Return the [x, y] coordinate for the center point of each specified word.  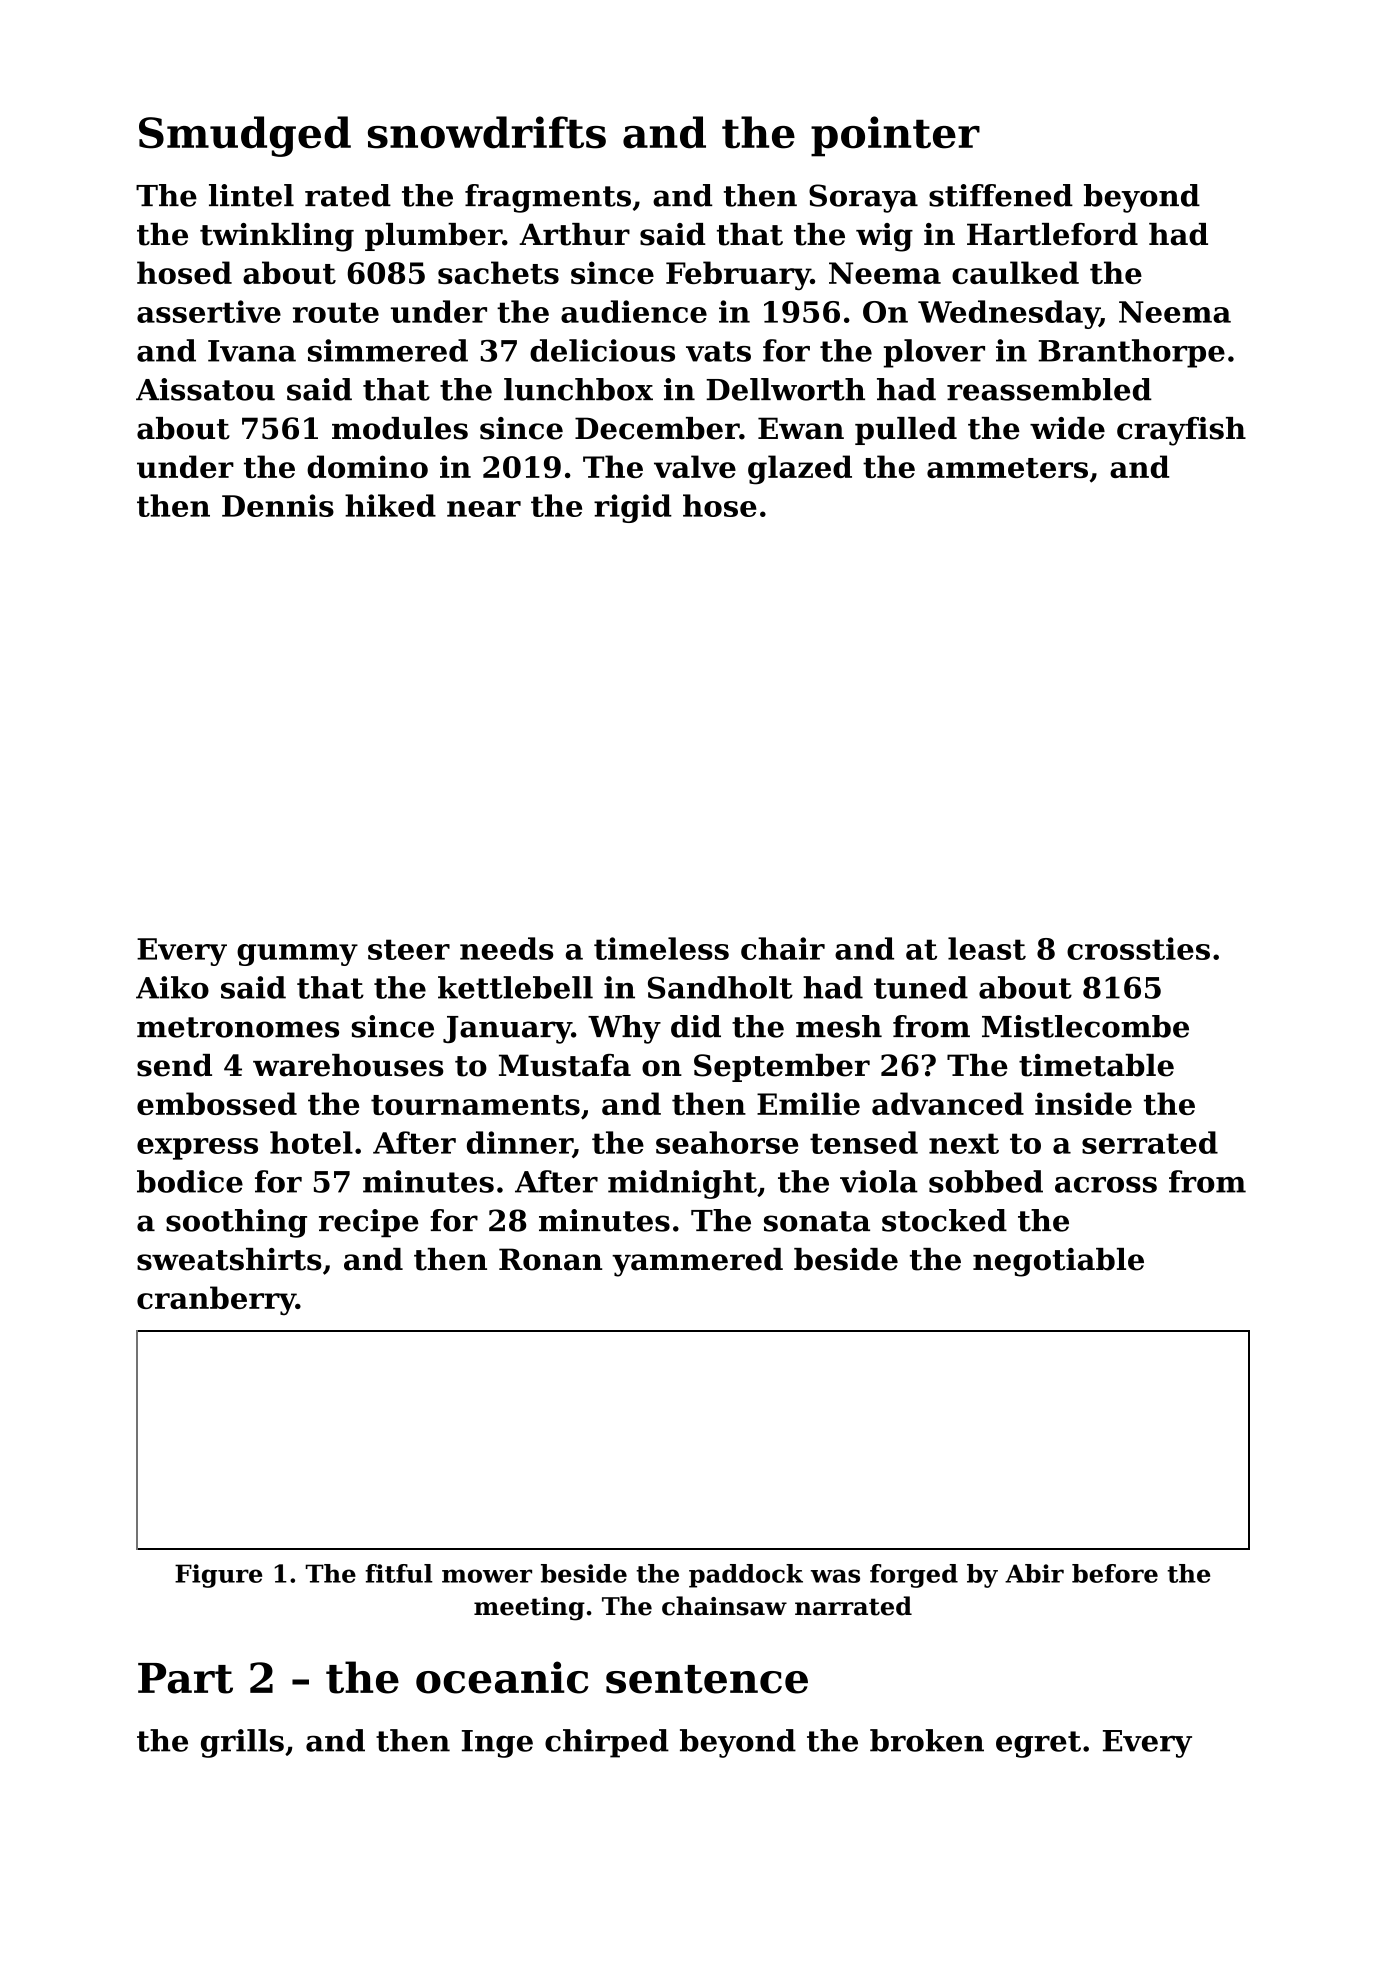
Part [185, 1678]
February [738, 276]
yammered [697, 1262]
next [964, 1143]
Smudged [245, 136]
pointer [895, 136]
